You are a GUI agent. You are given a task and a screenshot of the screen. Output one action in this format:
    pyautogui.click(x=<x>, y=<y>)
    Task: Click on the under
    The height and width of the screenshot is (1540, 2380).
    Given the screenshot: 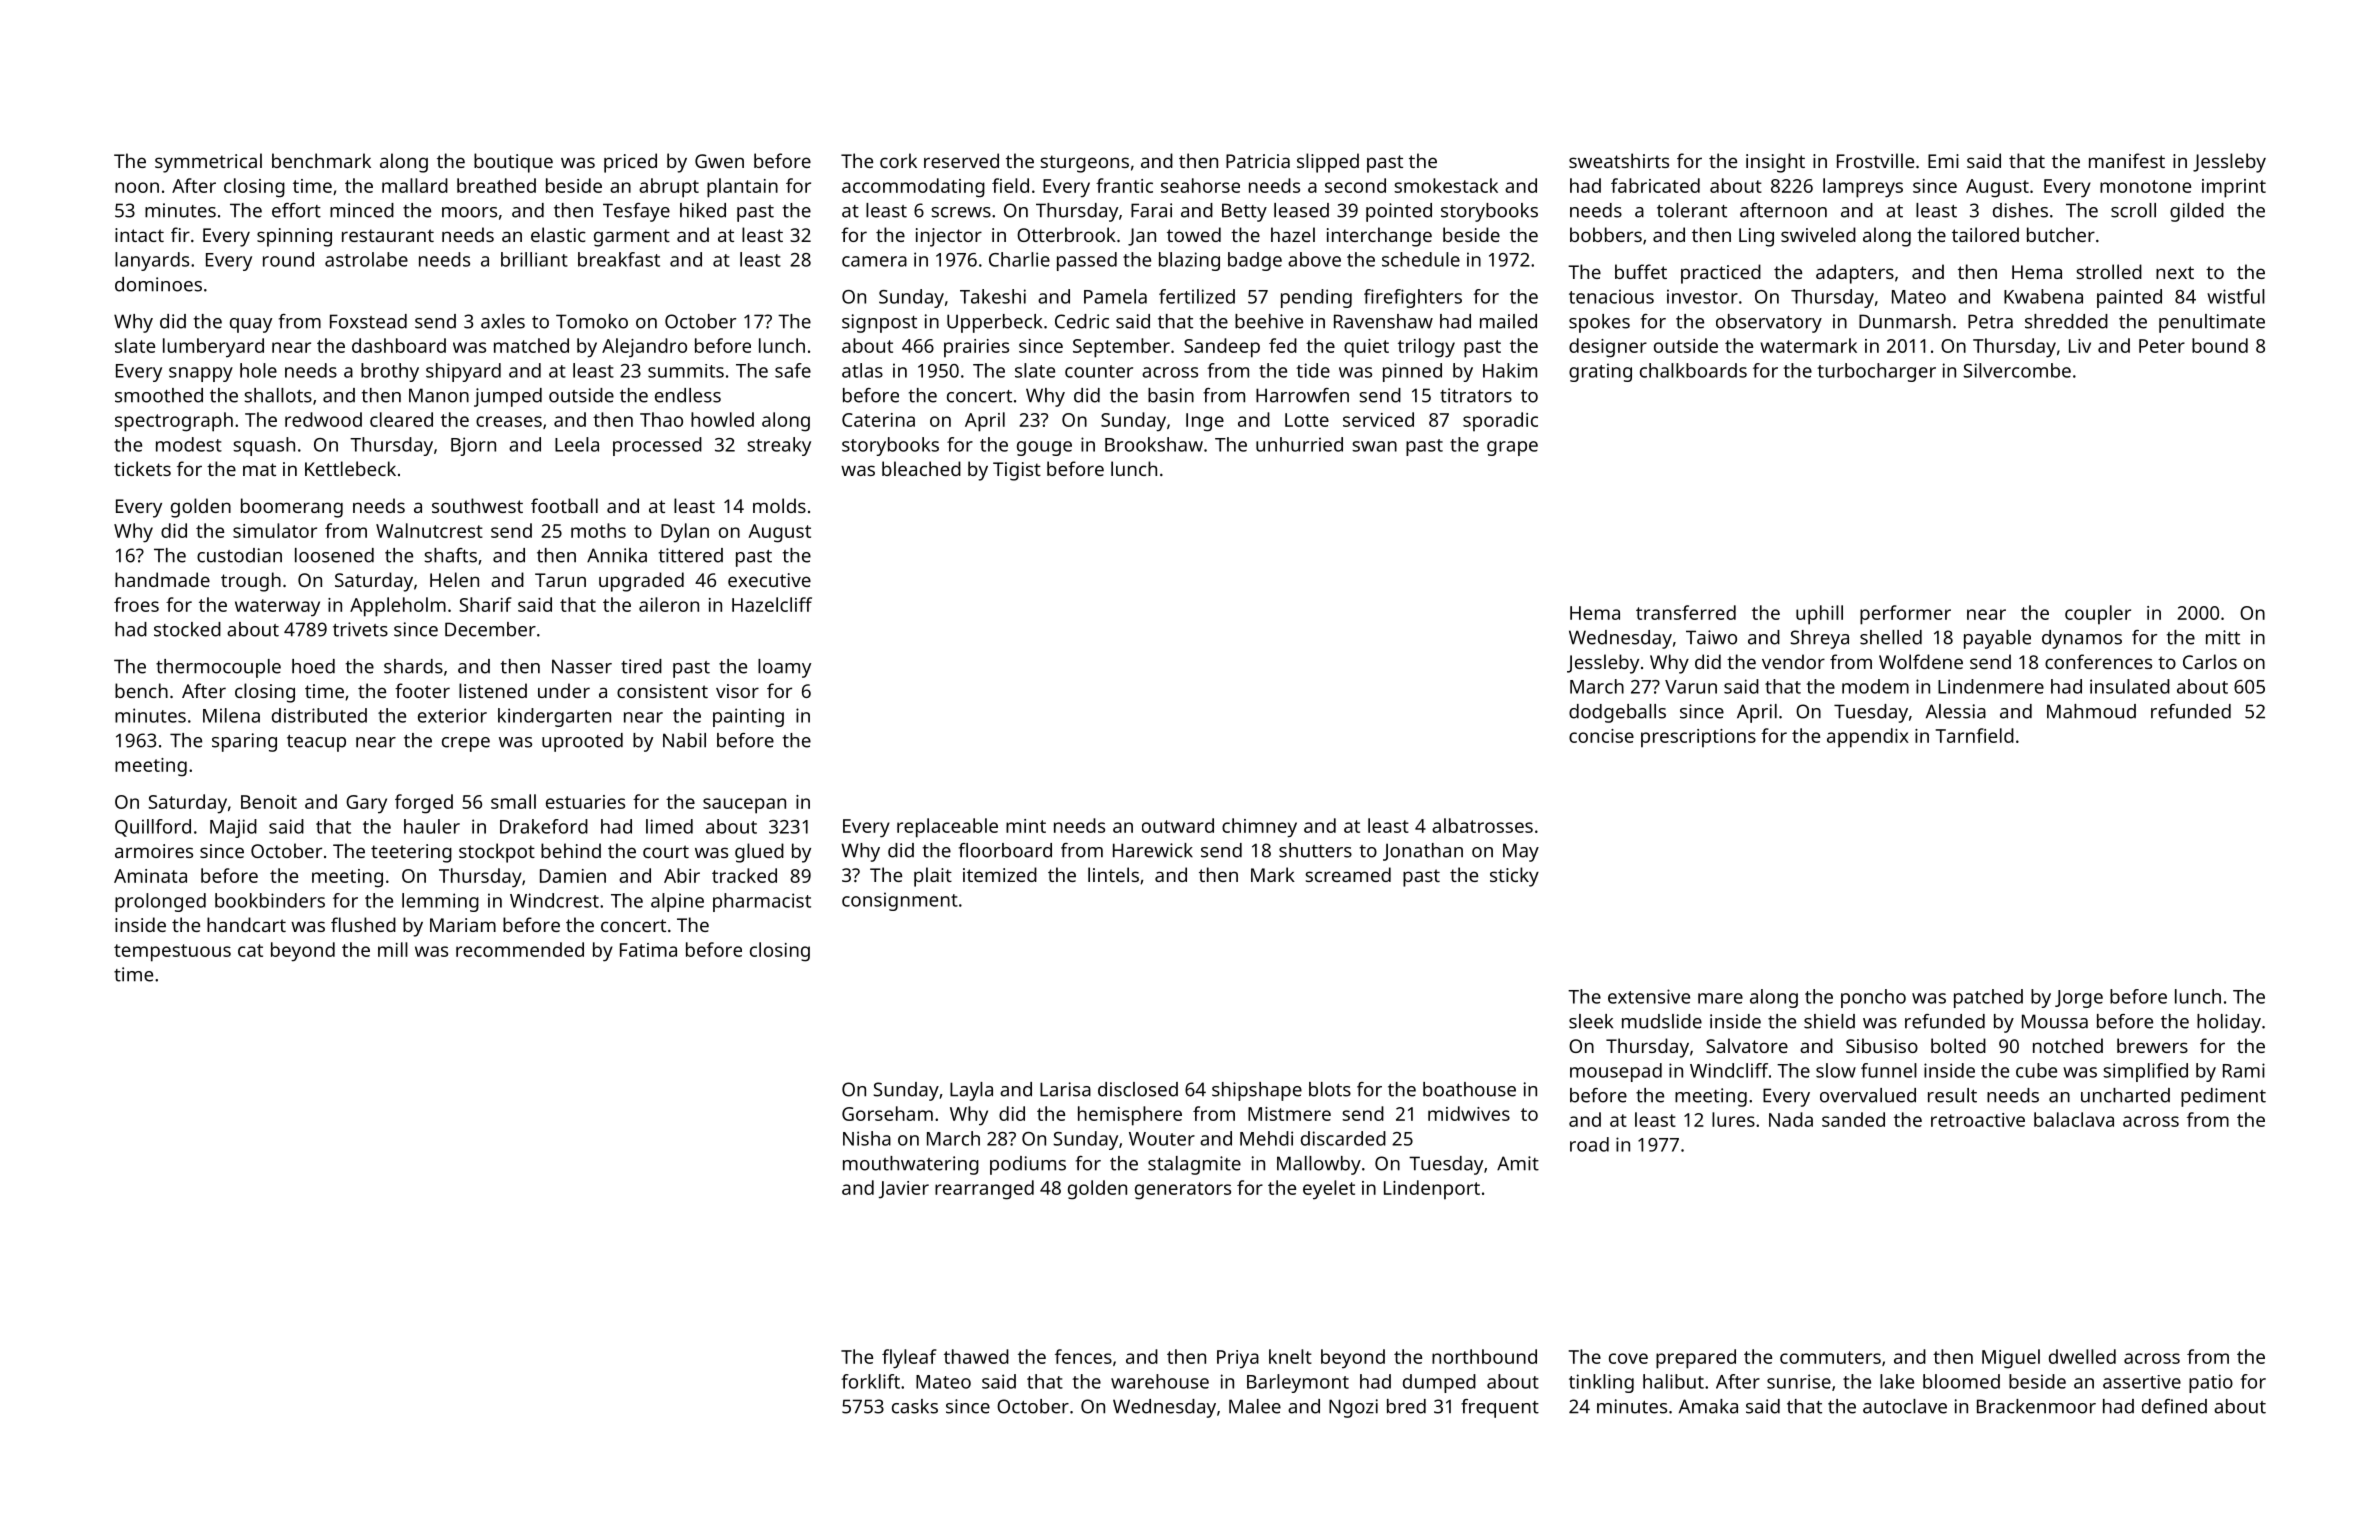 What is the action you would take?
    pyautogui.click(x=564, y=690)
